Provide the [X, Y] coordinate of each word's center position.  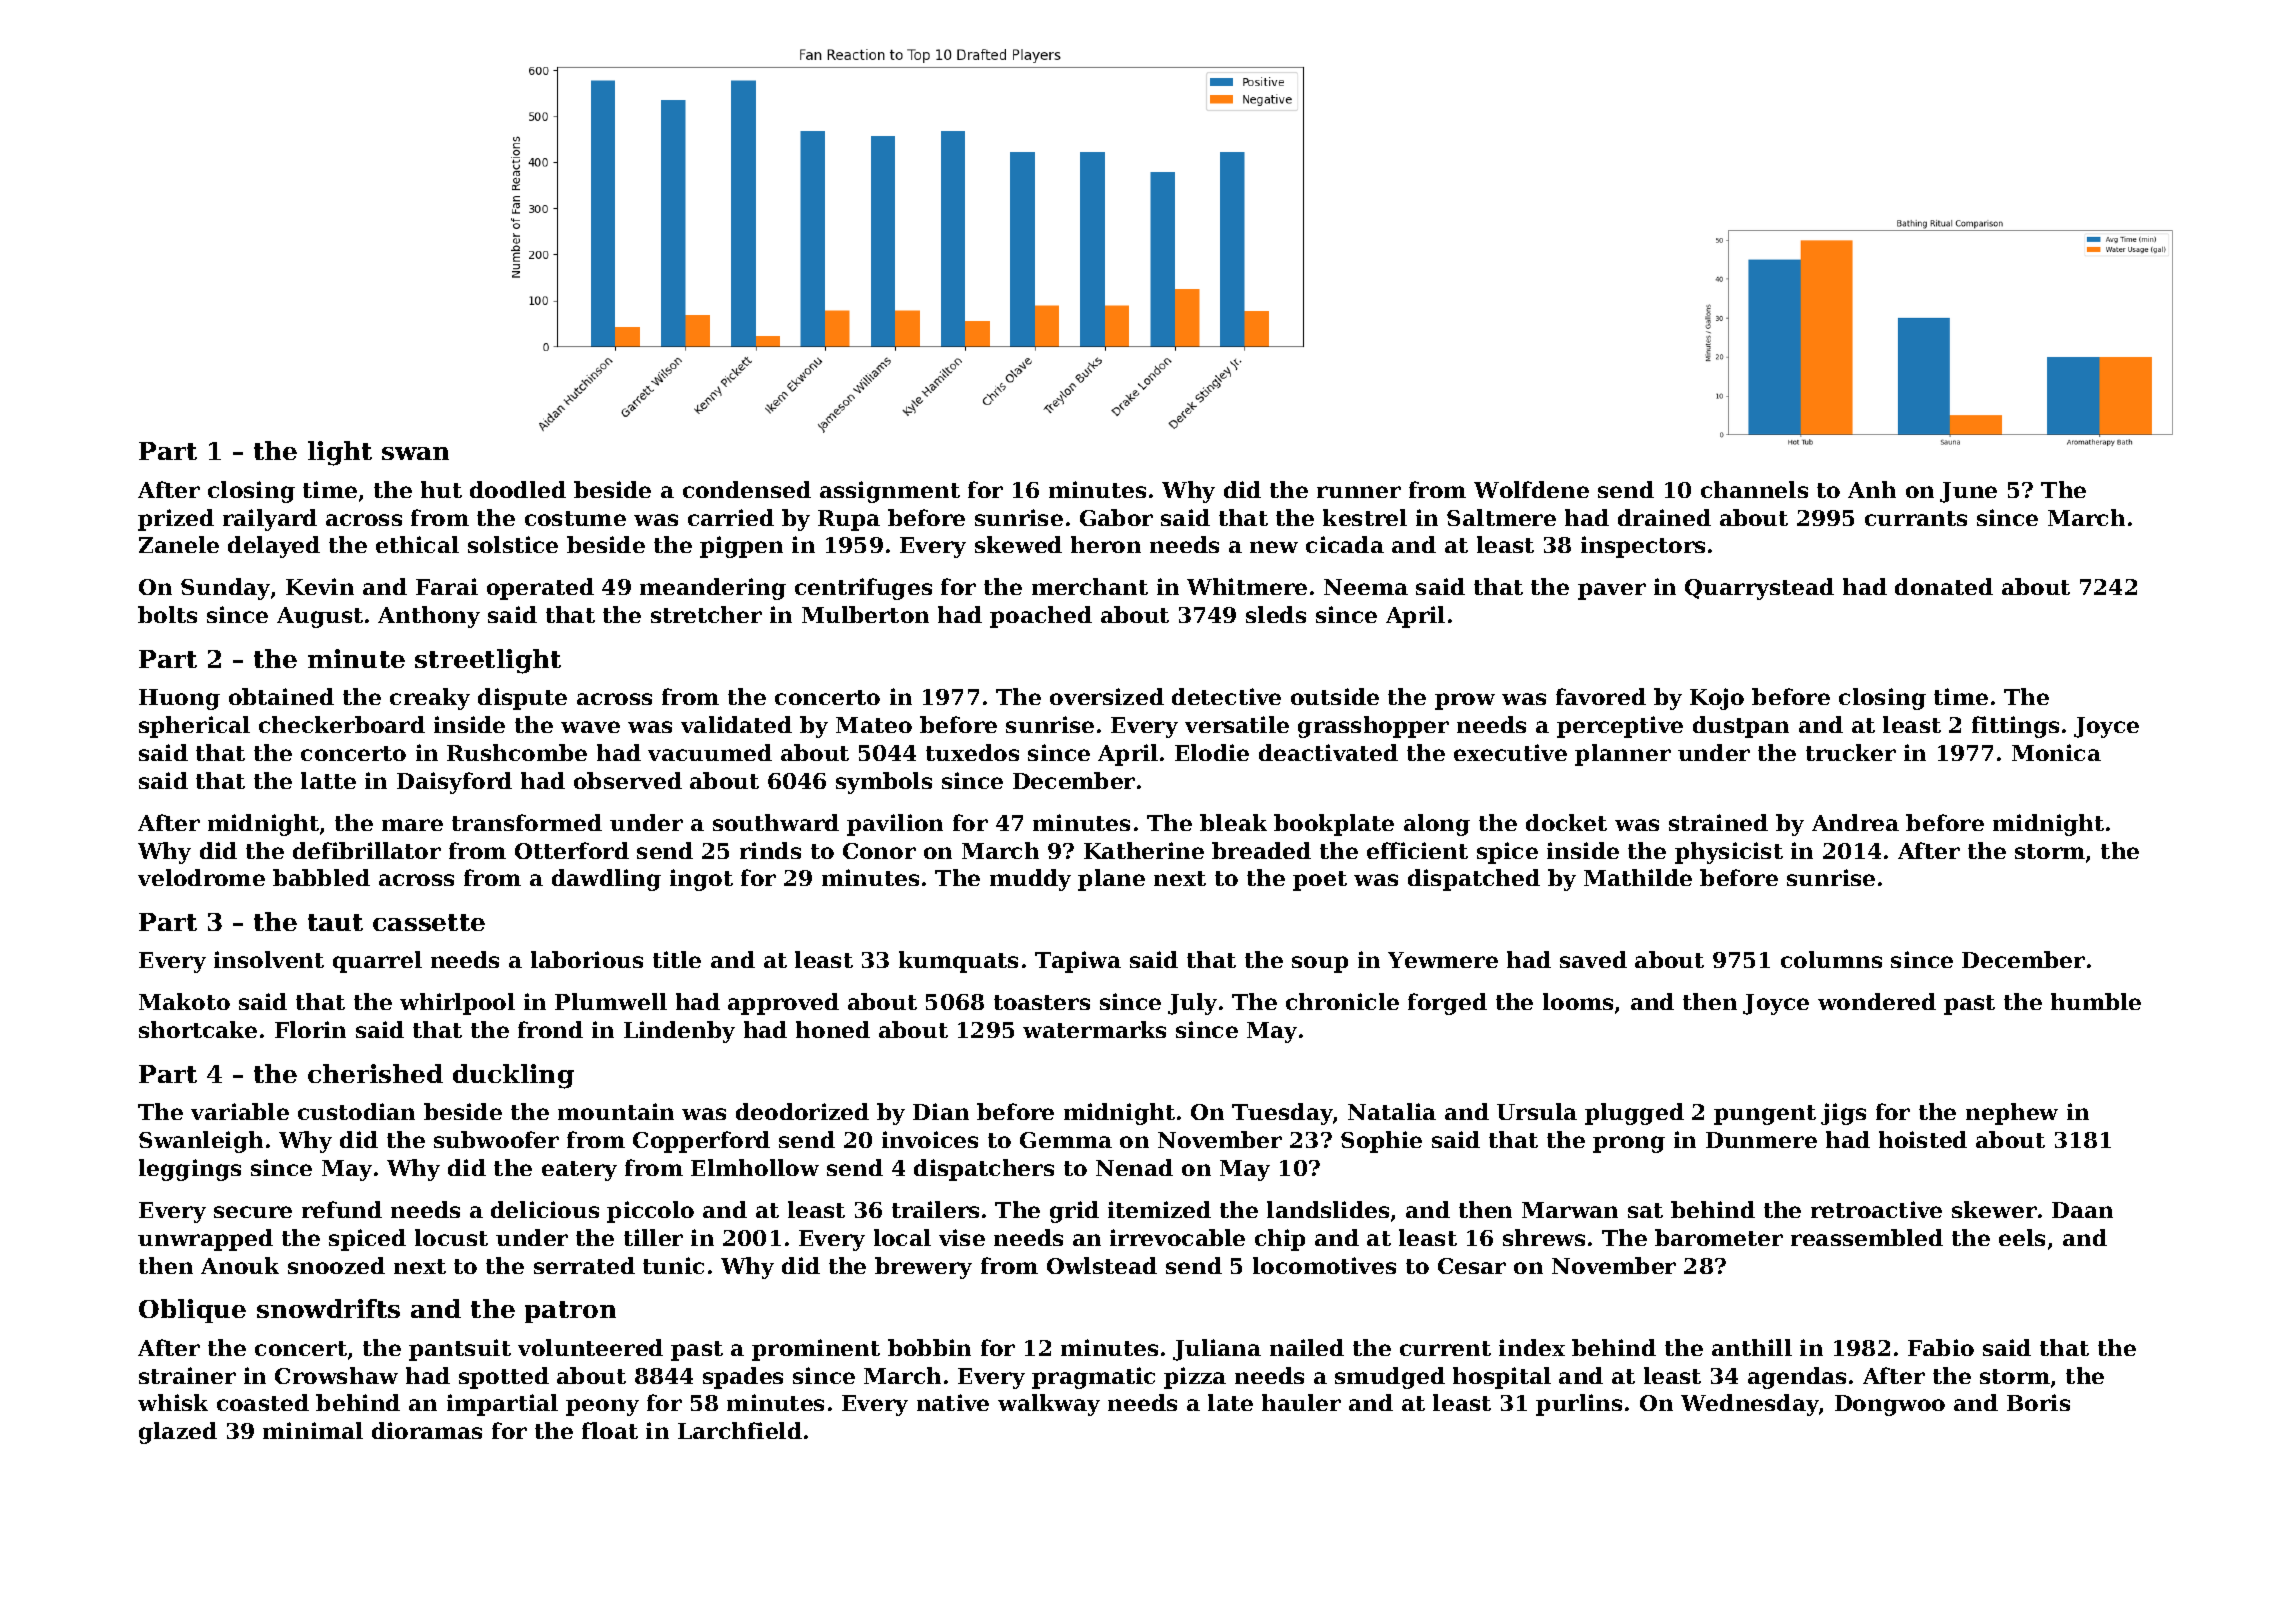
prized [176, 520]
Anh [1872, 489]
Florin [310, 1029]
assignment [890, 492]
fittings [2015, 727]
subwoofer [496, 1139]
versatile [1237, 724]
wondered [1877, 1001]
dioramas [427, 1430]
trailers [935, 1209]
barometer [1719, 1237]
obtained [281, 696]
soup [1320, 964]
